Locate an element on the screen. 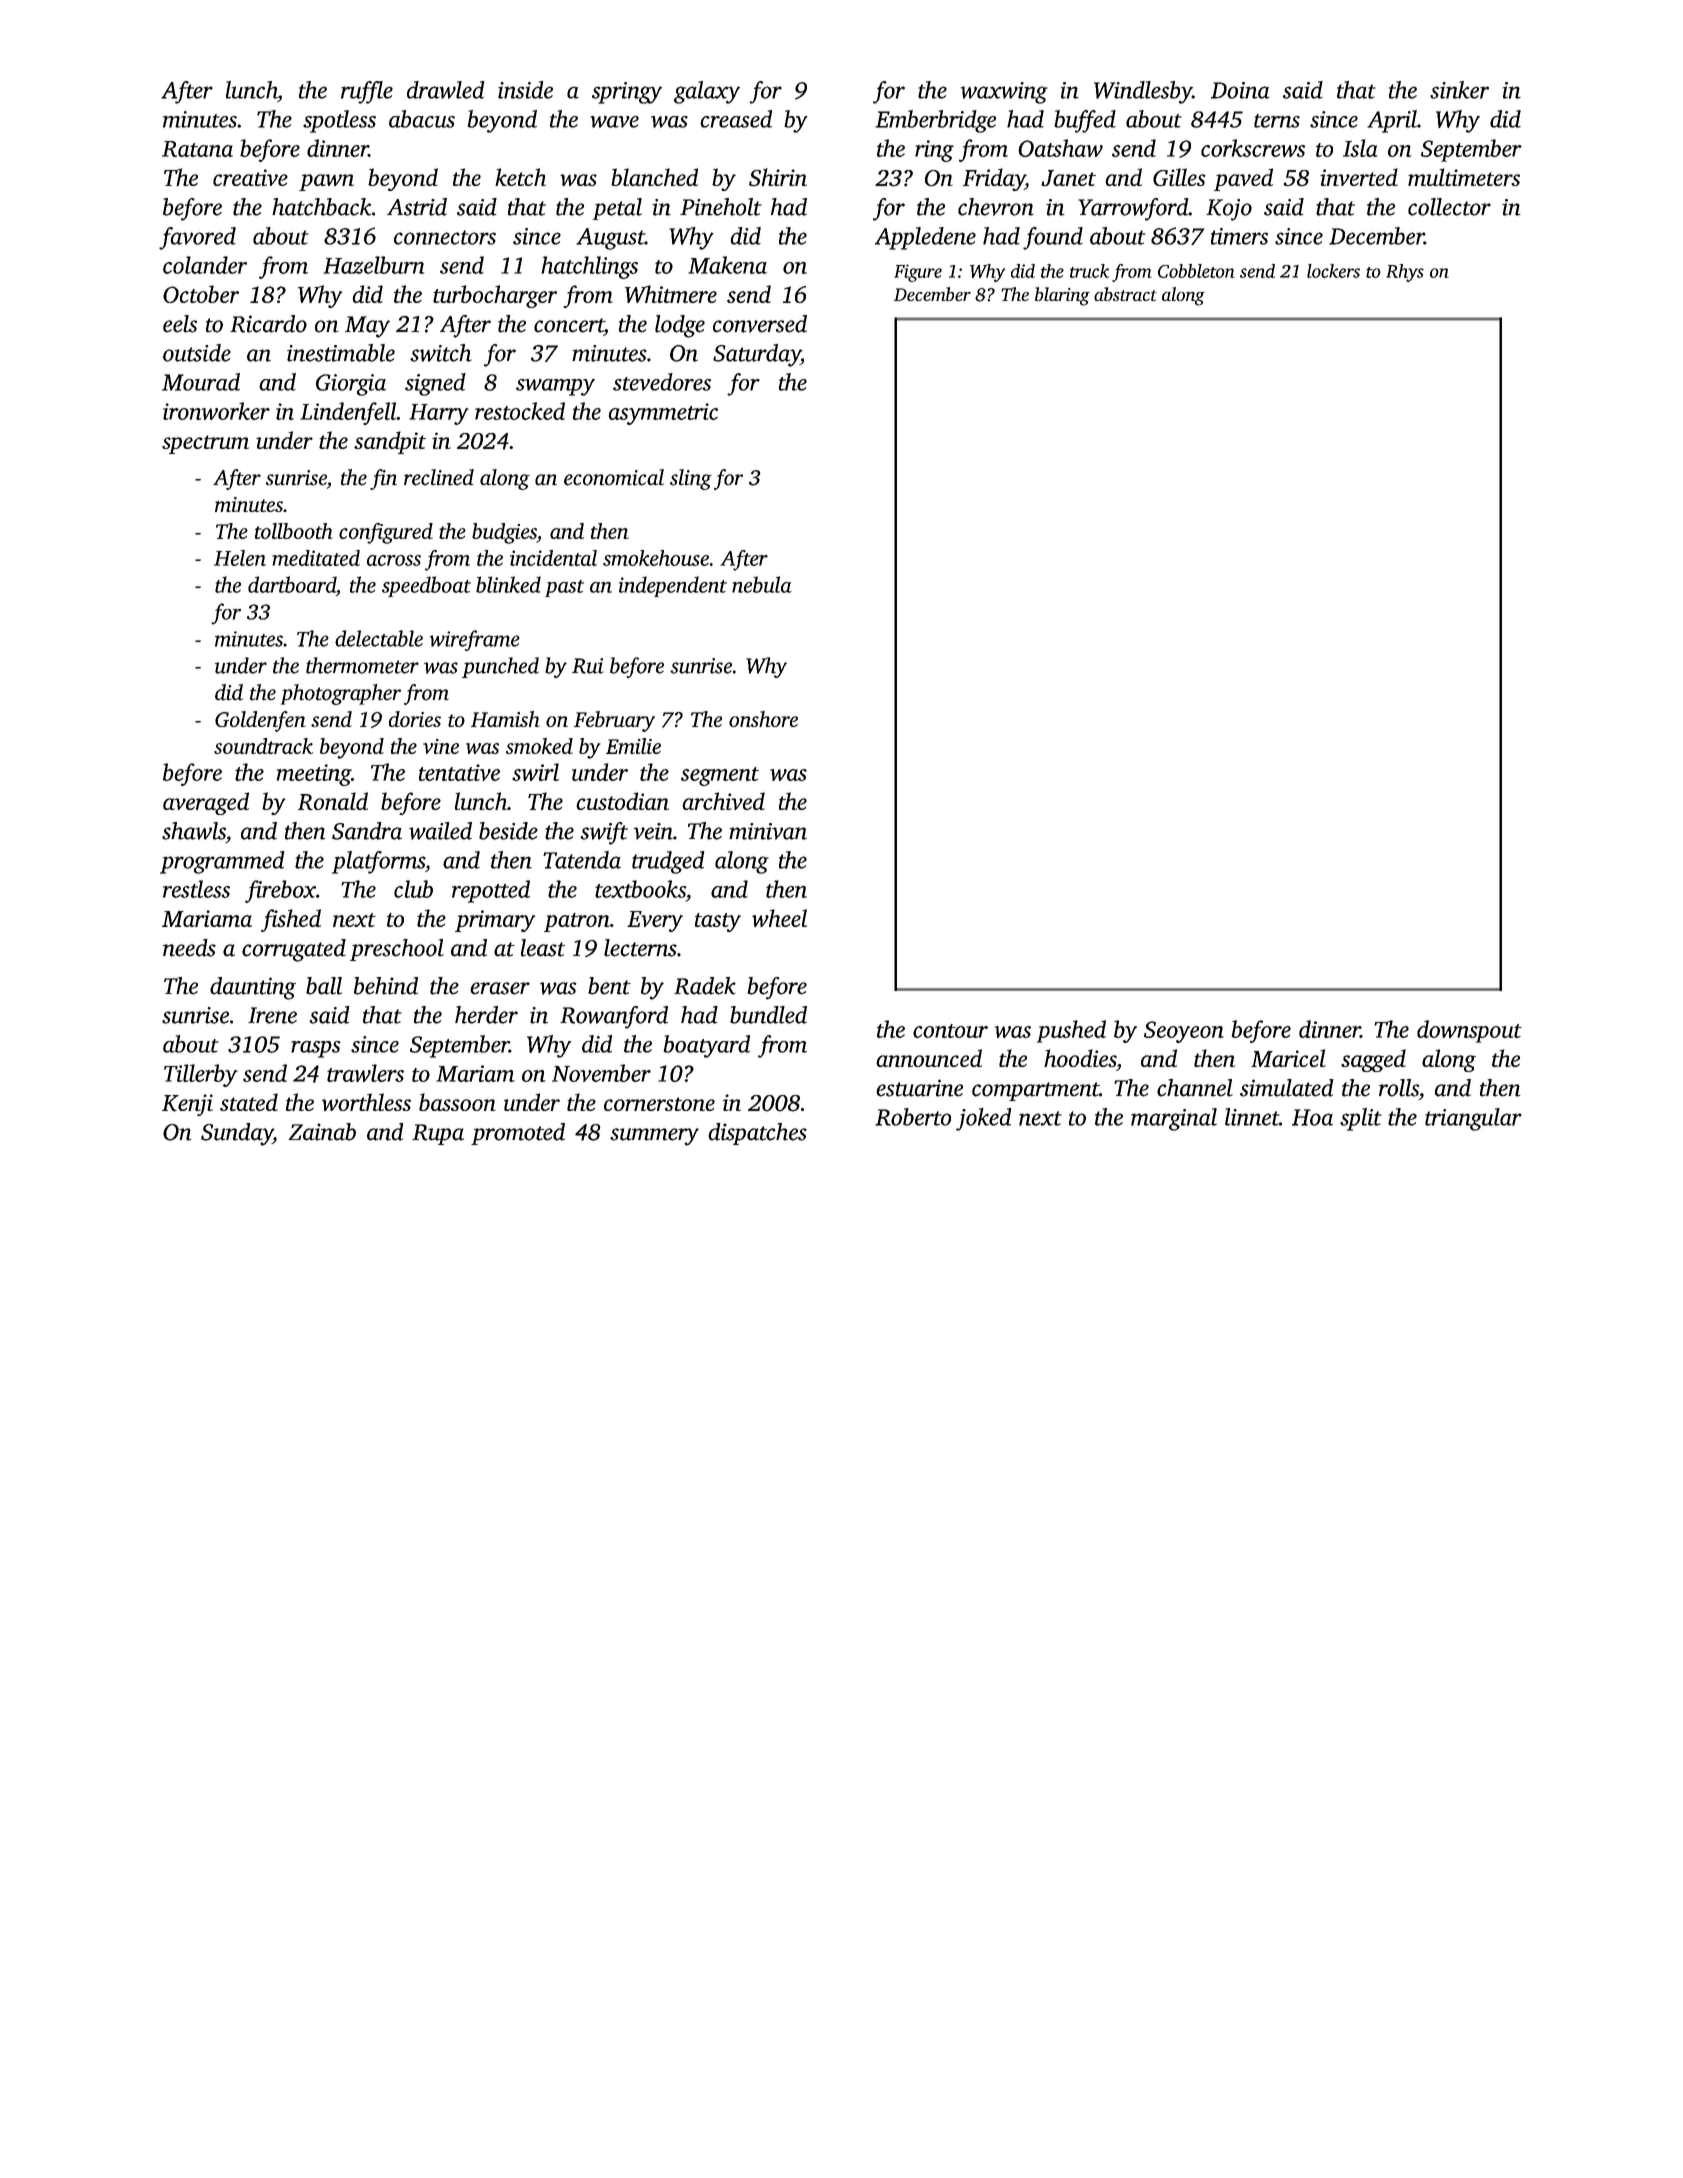  onshore is located at coordinates (763, 719).
